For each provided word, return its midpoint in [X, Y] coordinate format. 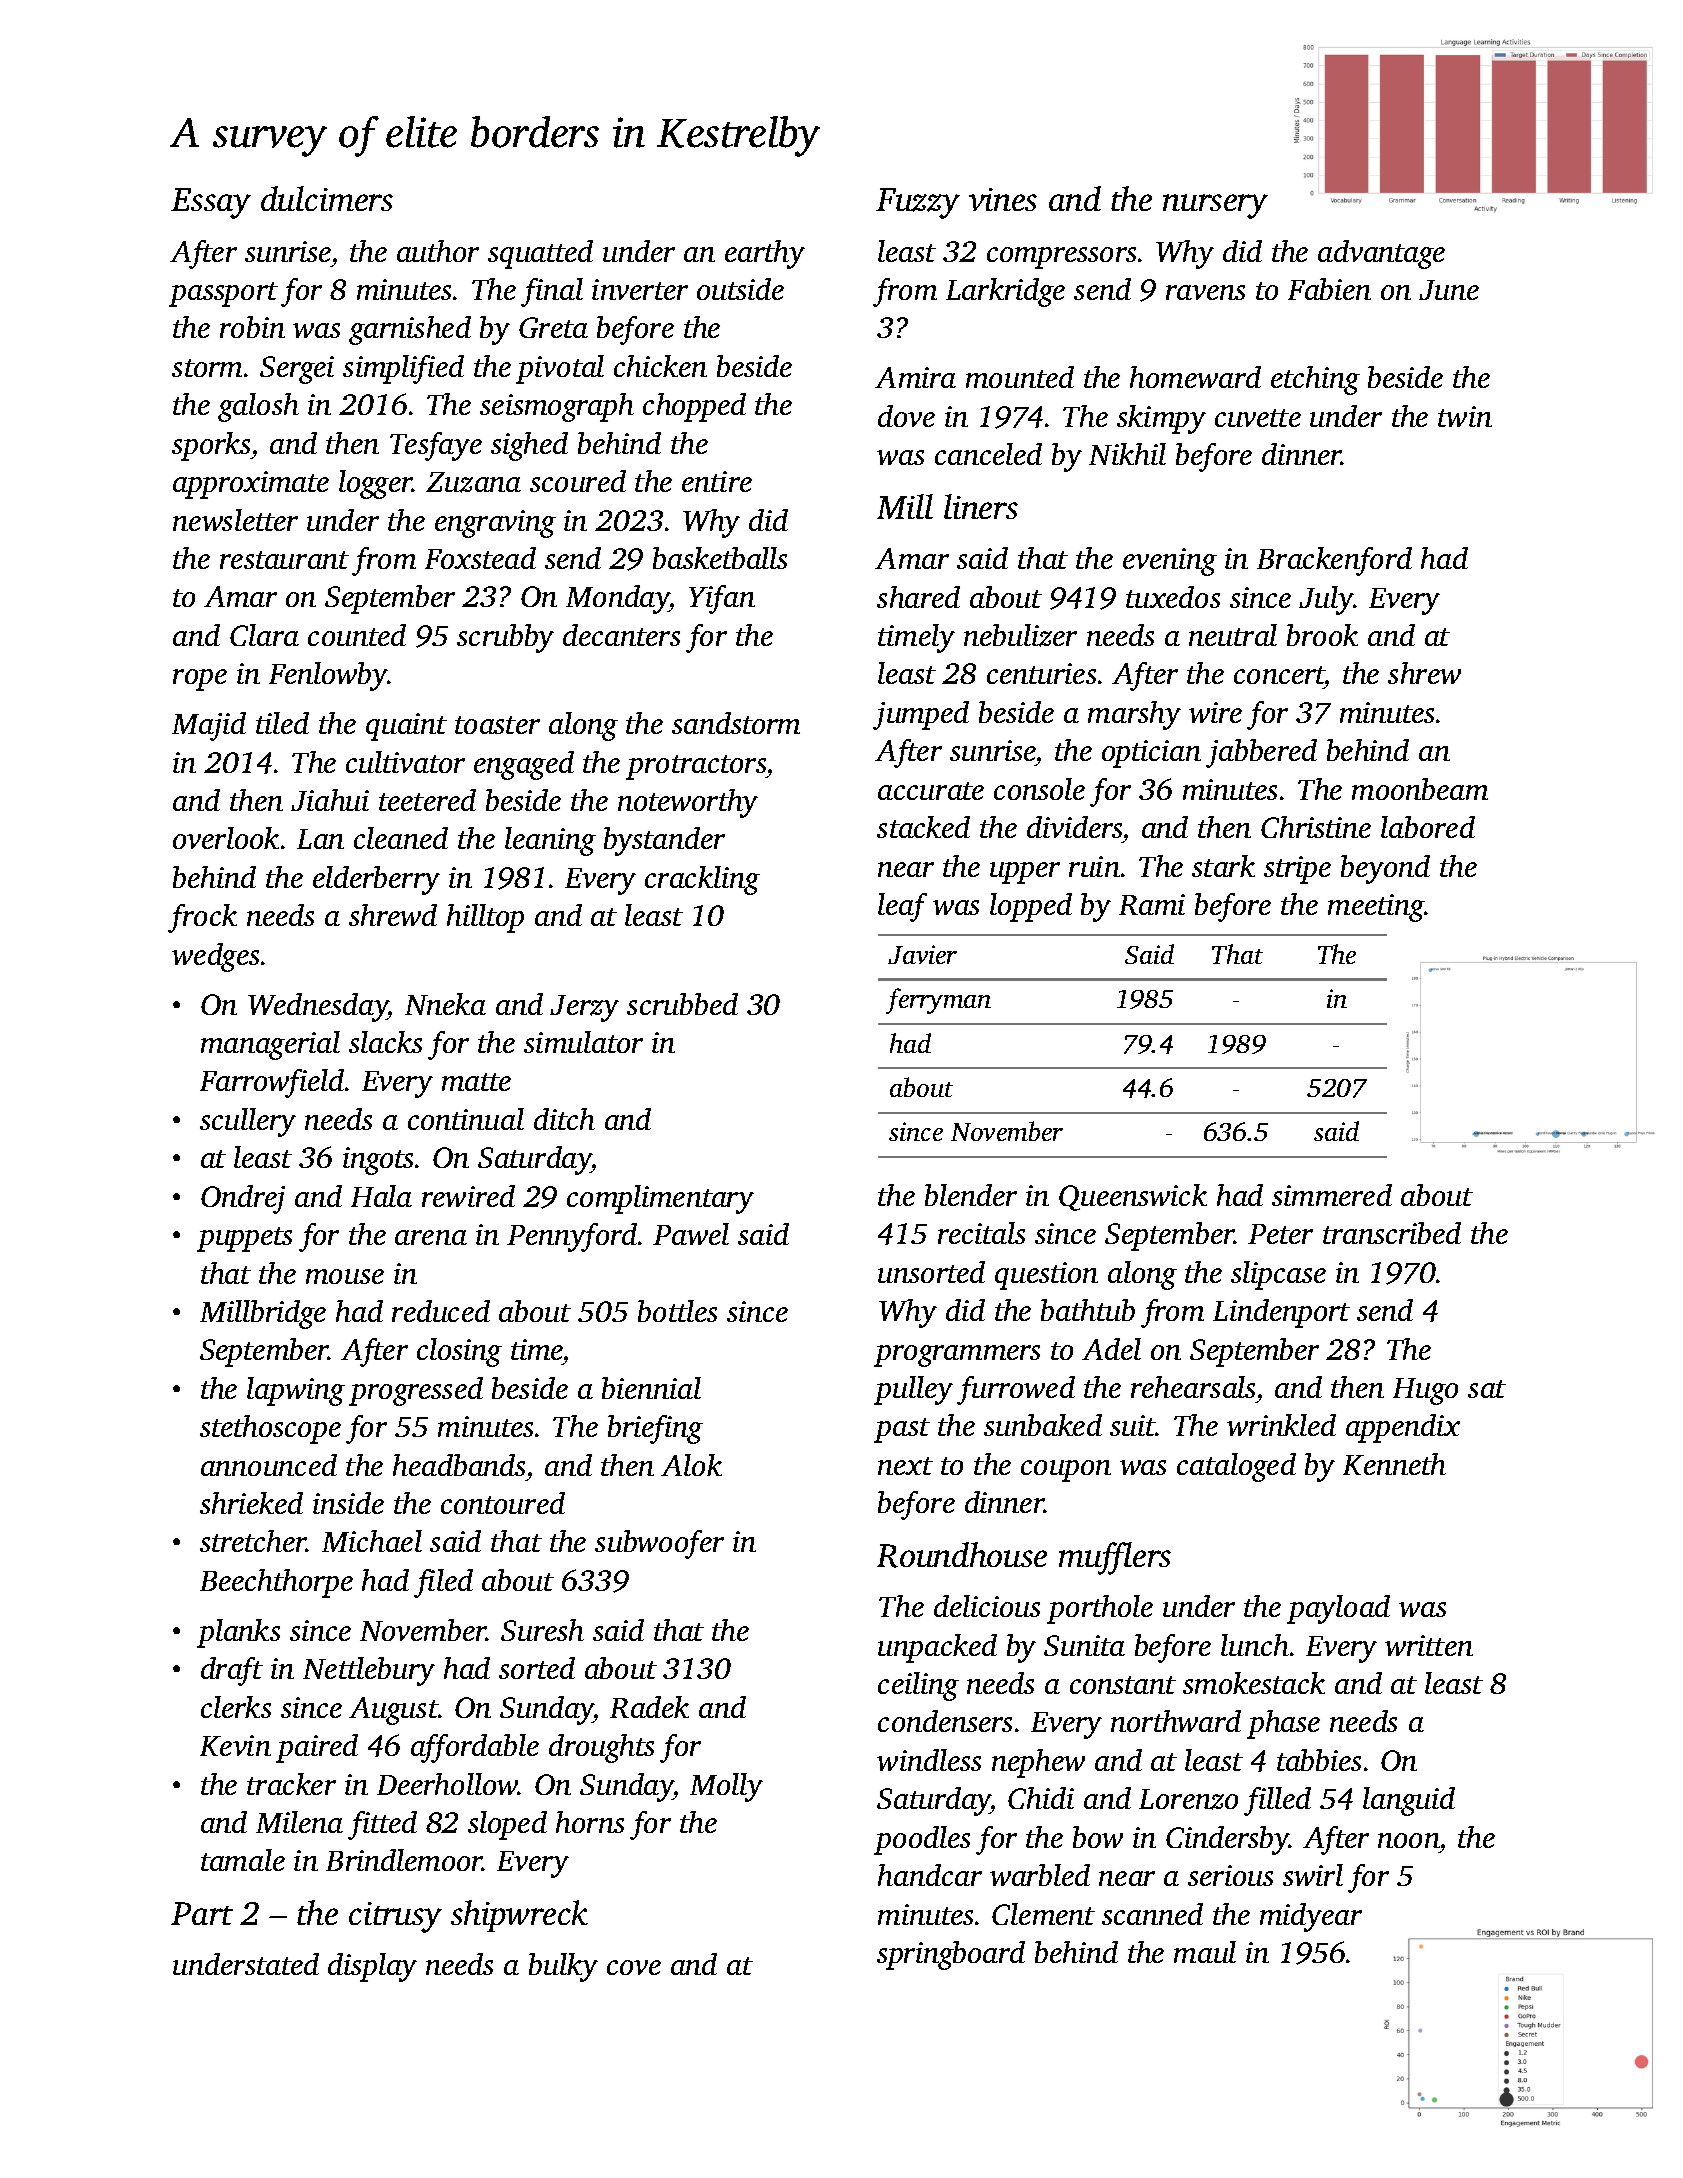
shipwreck [519, 1916]
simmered [1332, 1195]
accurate [931, 791]
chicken [660, 366]
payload [1338, 1609]
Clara [264, 635]
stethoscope [270, 1429]
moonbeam [1420, 789]
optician [1151, 754]
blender [971, 1195]
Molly [726, 1787]
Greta [553, 327]
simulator [583, 1042]
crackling [702, 880]
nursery [1215, 206]
